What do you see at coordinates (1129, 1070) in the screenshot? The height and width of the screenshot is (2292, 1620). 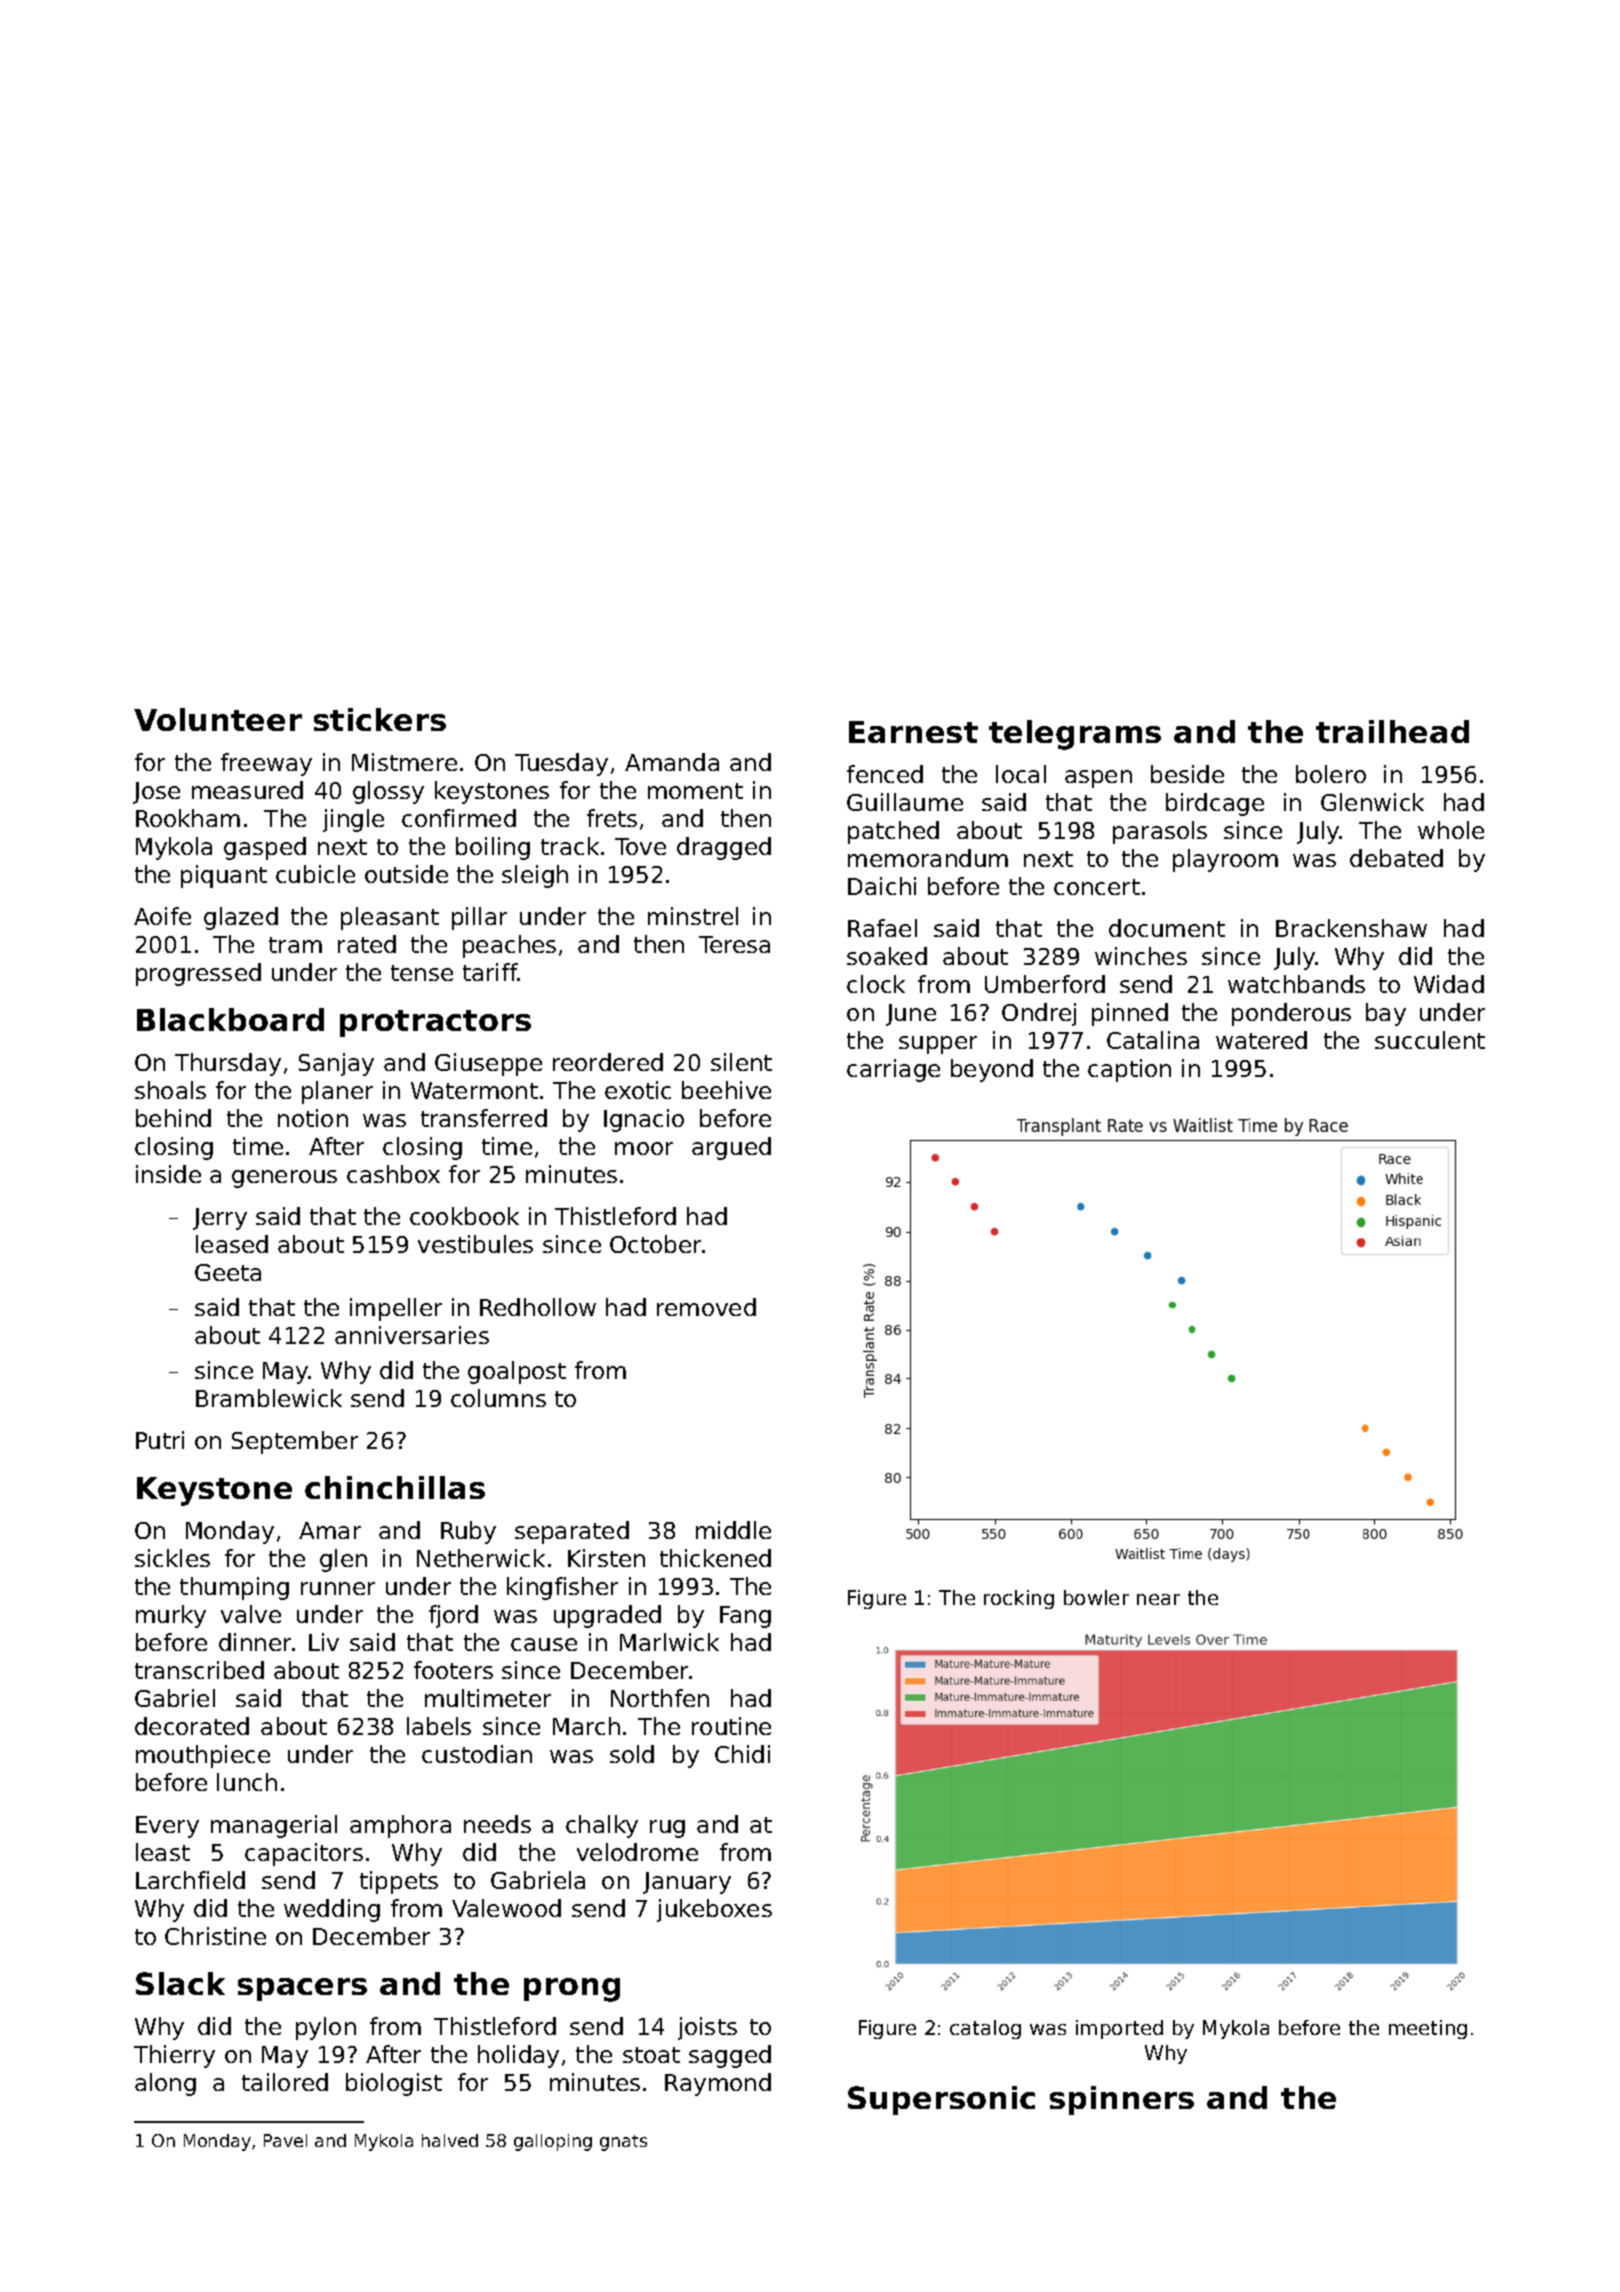 I see `caption` at bounding box center [1129, 1070].
